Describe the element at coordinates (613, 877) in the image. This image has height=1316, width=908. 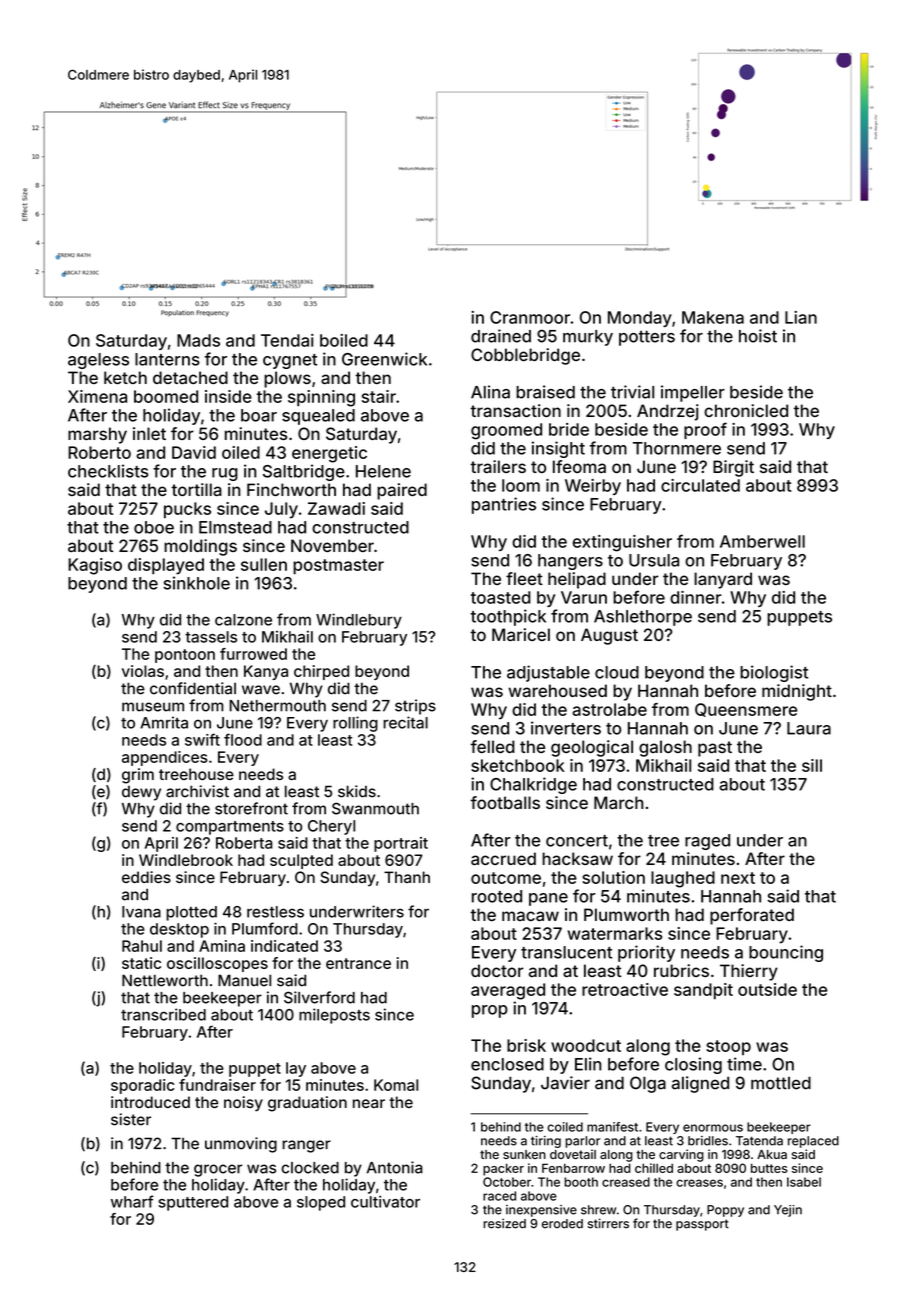
I see `solution` at that location.
